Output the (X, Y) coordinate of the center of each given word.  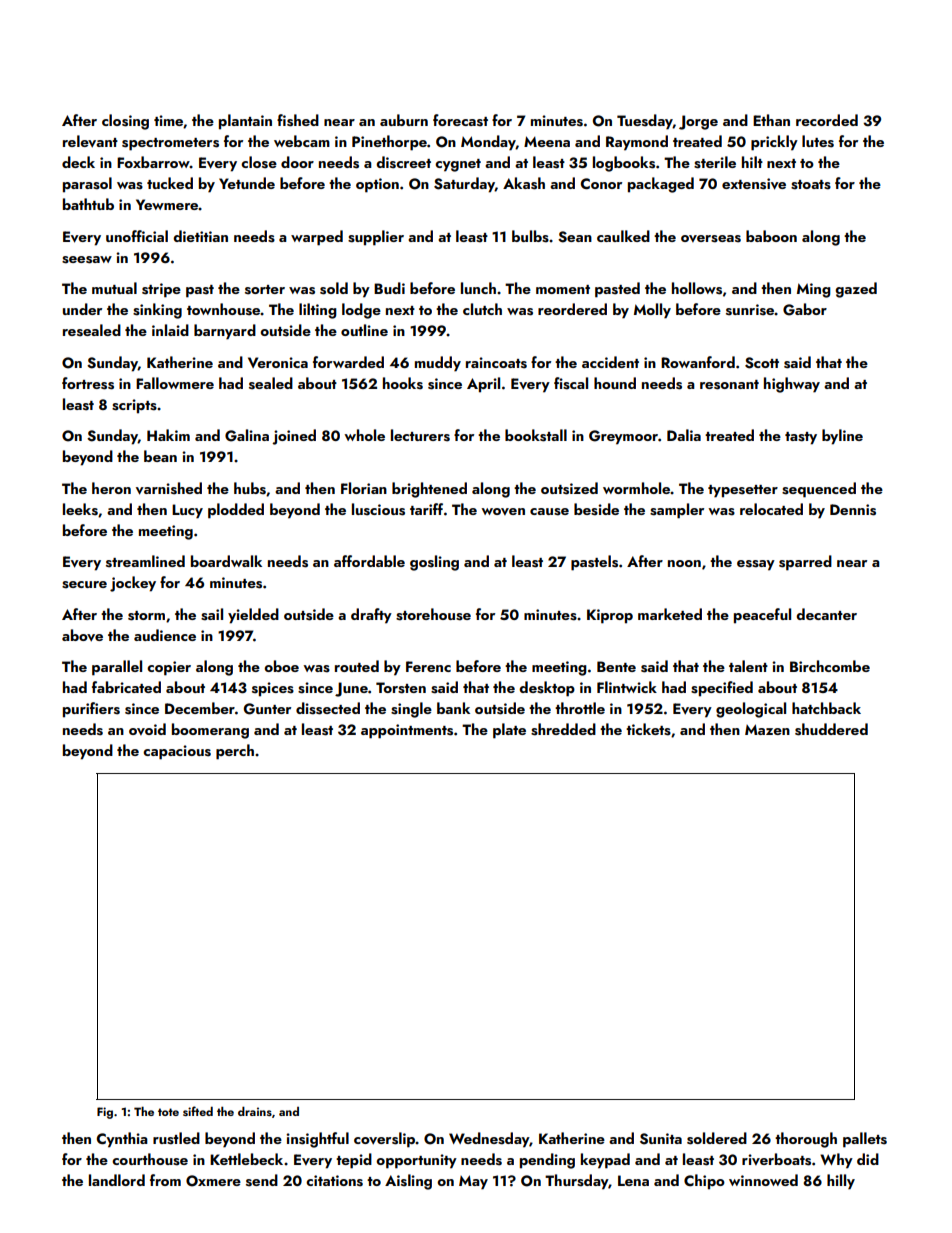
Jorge (698, 122)
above (82, 635)
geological (751, 710)
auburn (404, 120)
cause (549, 512)
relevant (90, 141)
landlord (117, 1180)
